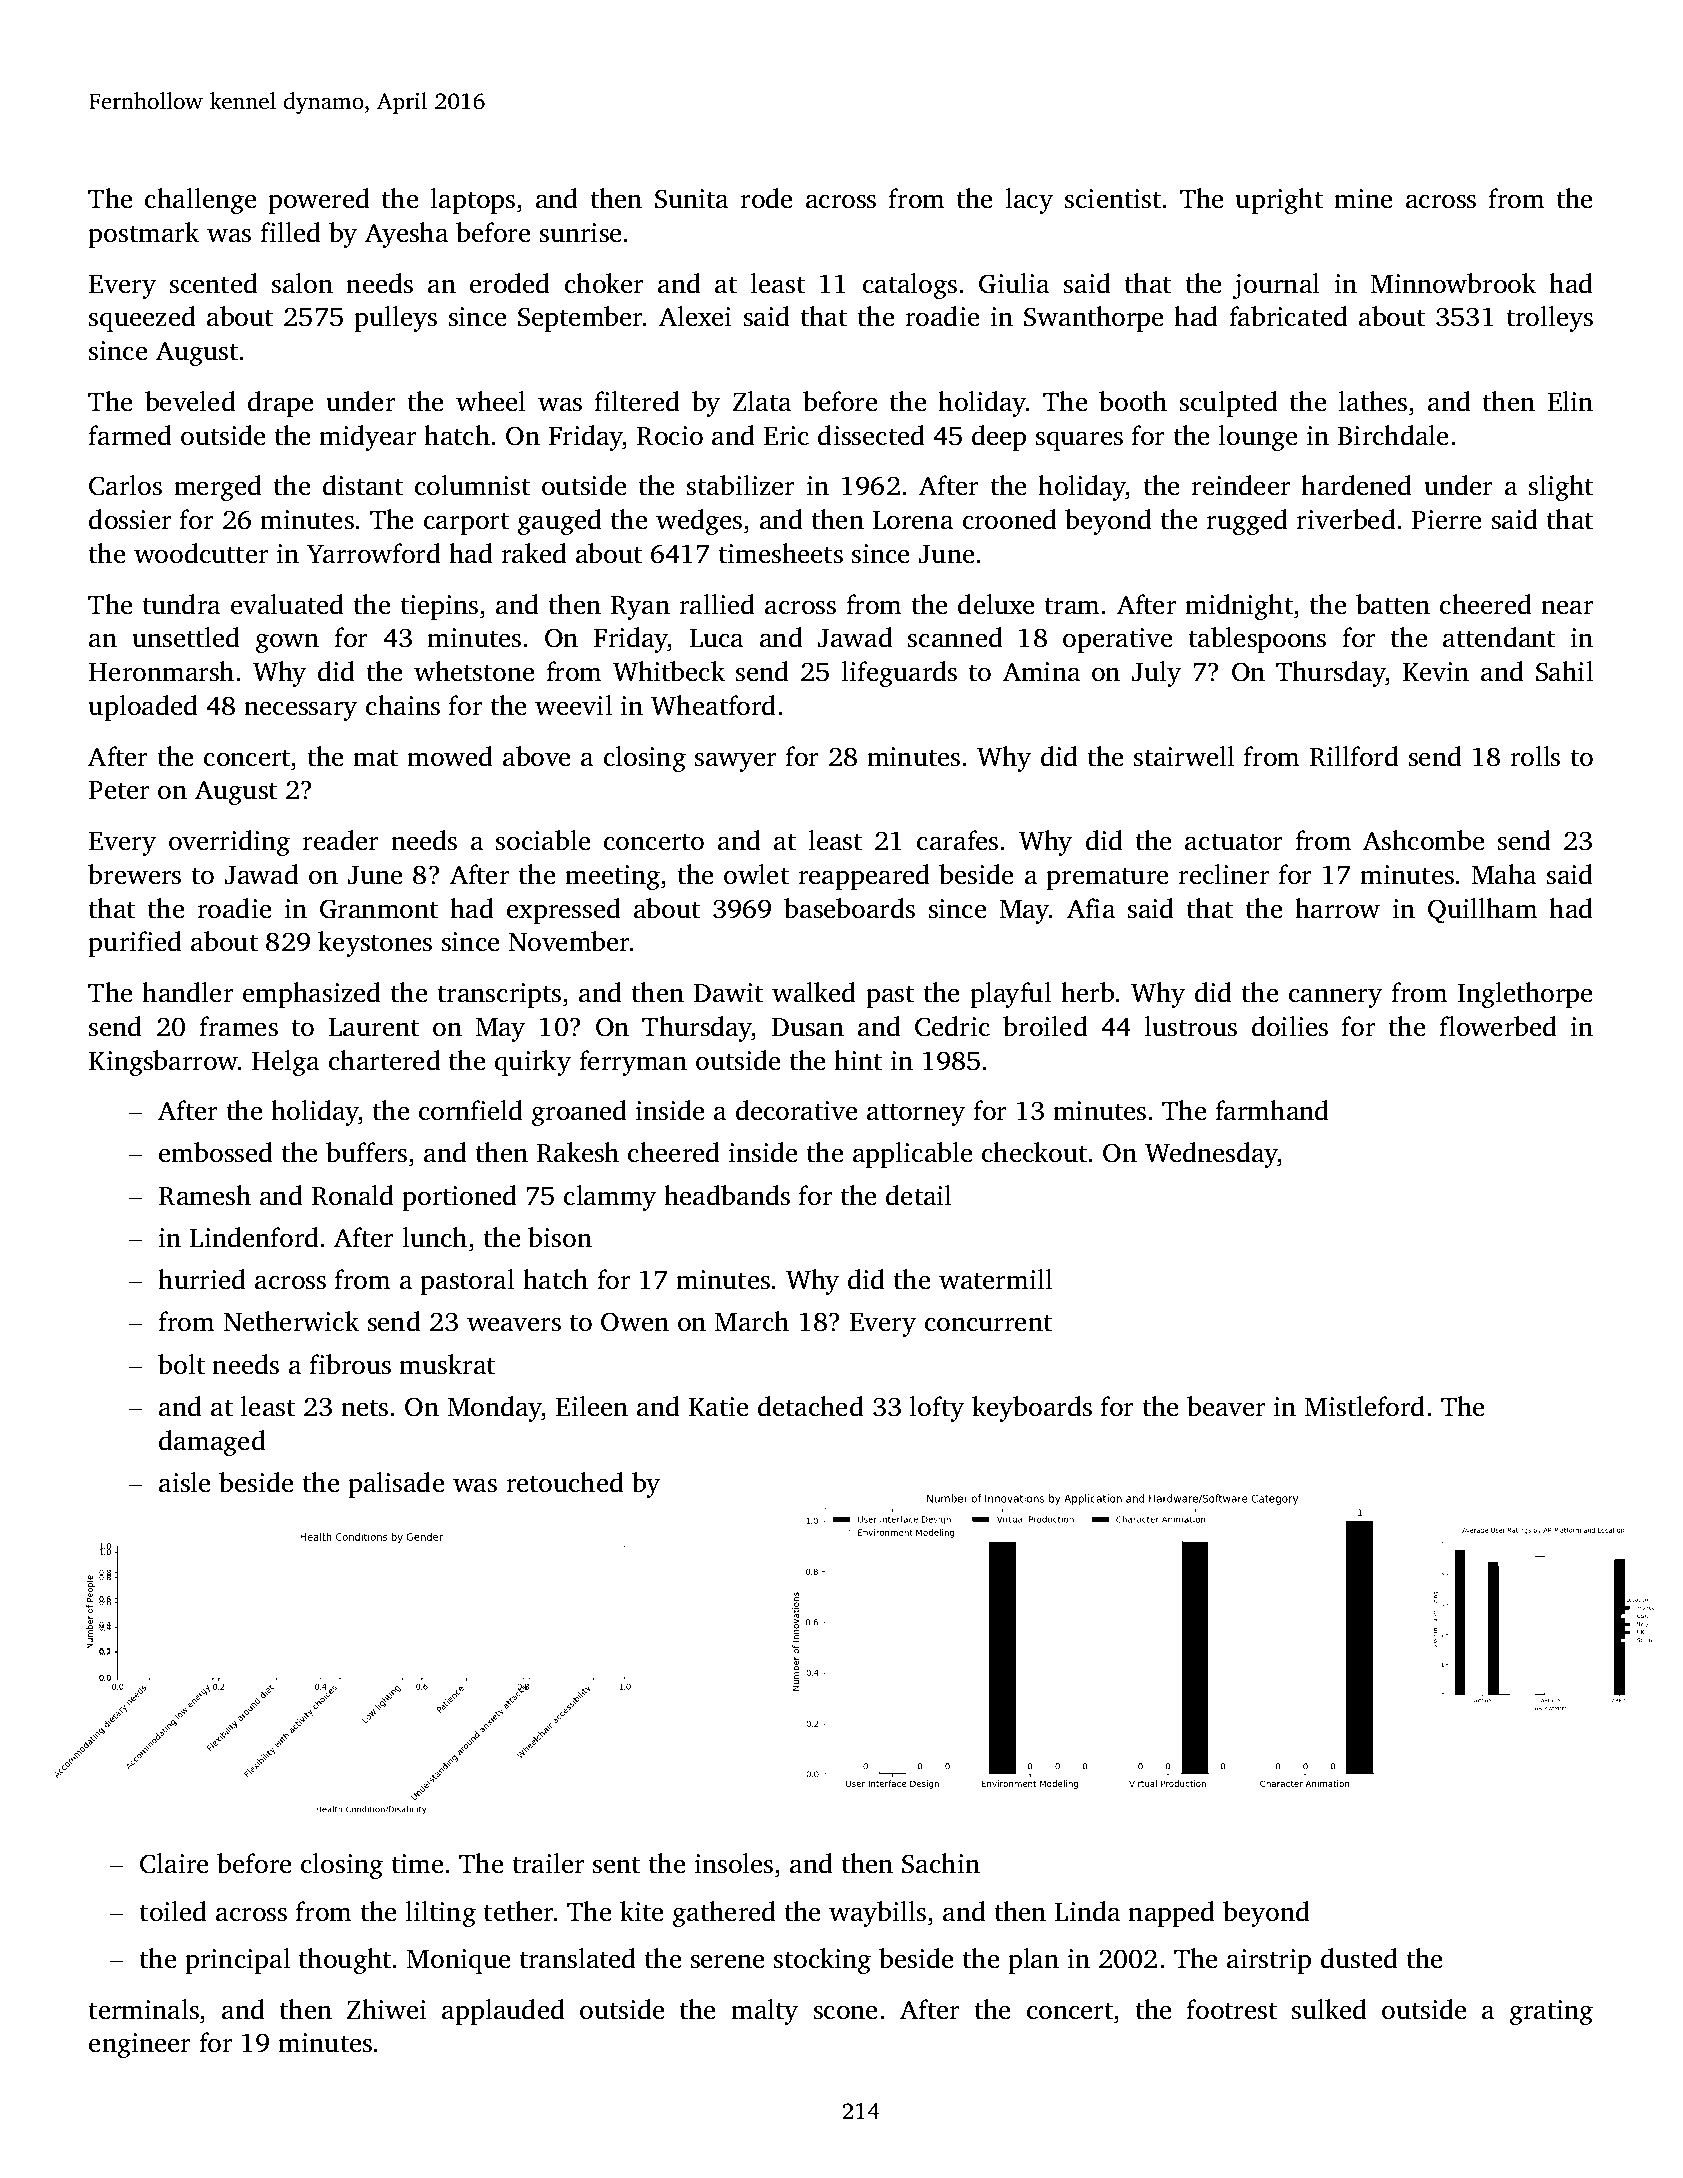  Describe the element at coordinates (200, 201) in the screenshot. I see `challenge` at that location.
